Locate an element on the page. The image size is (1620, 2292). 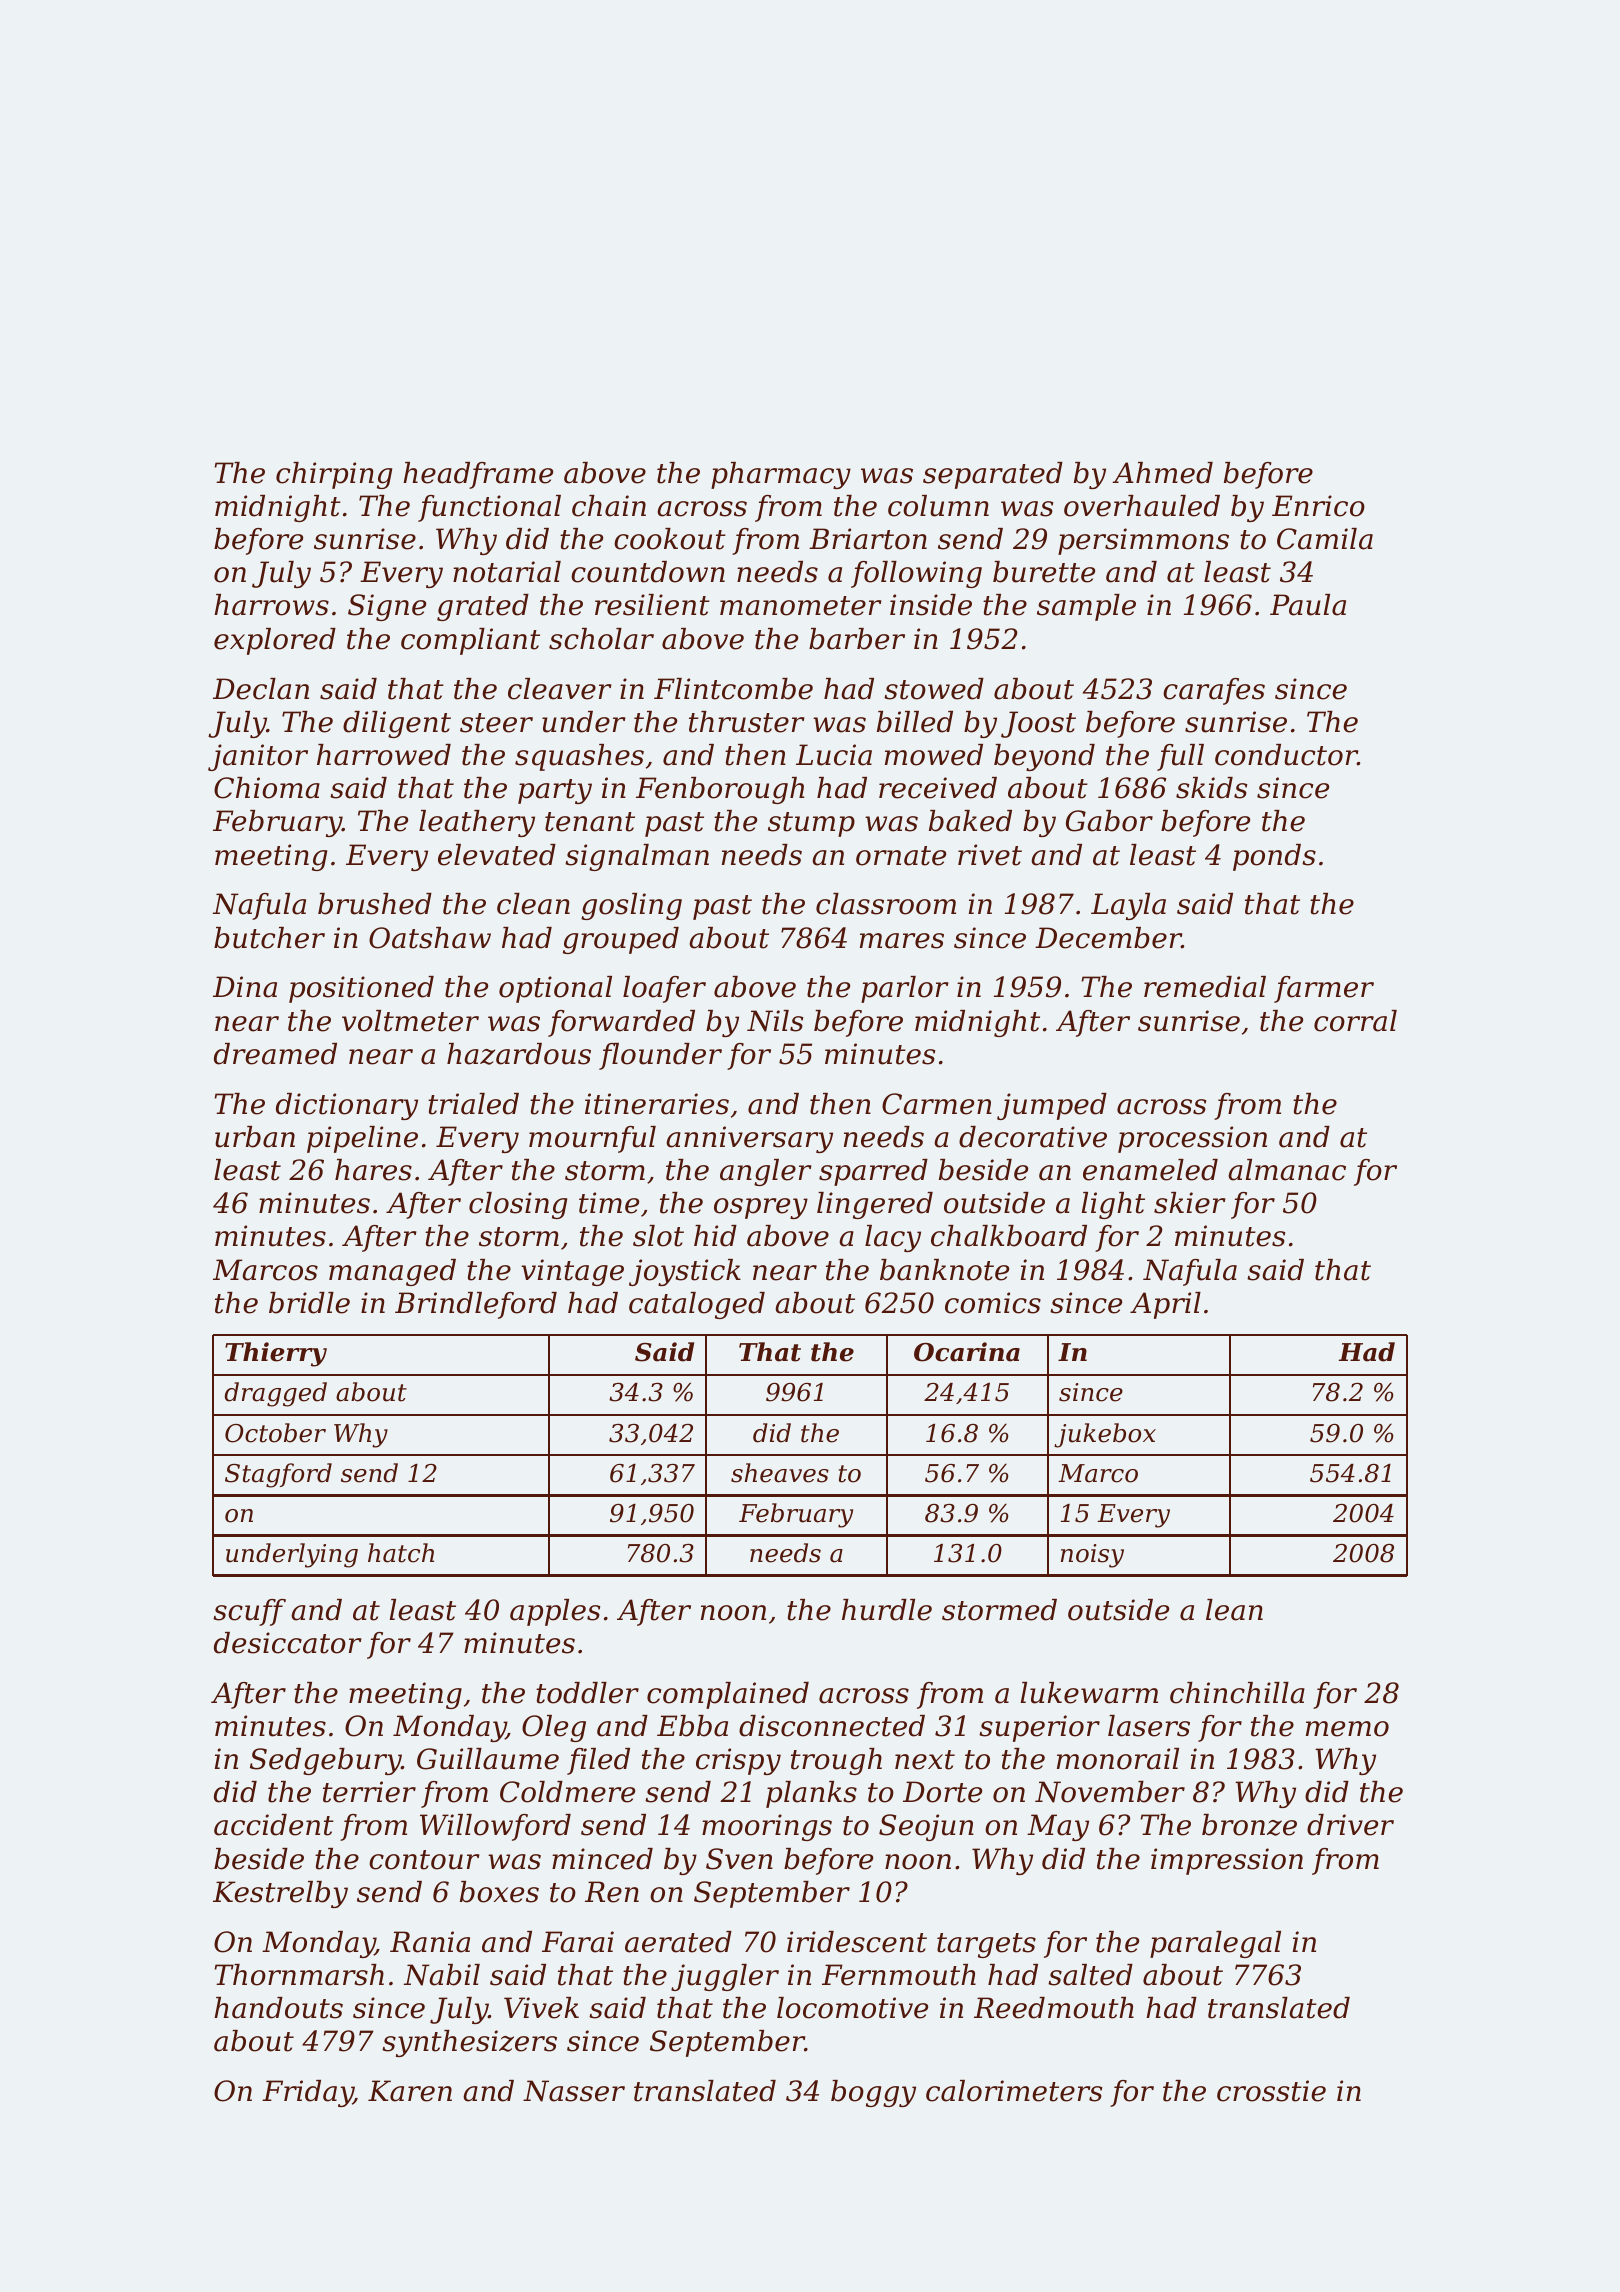
Briarton is located at coordinates (868, 539).
